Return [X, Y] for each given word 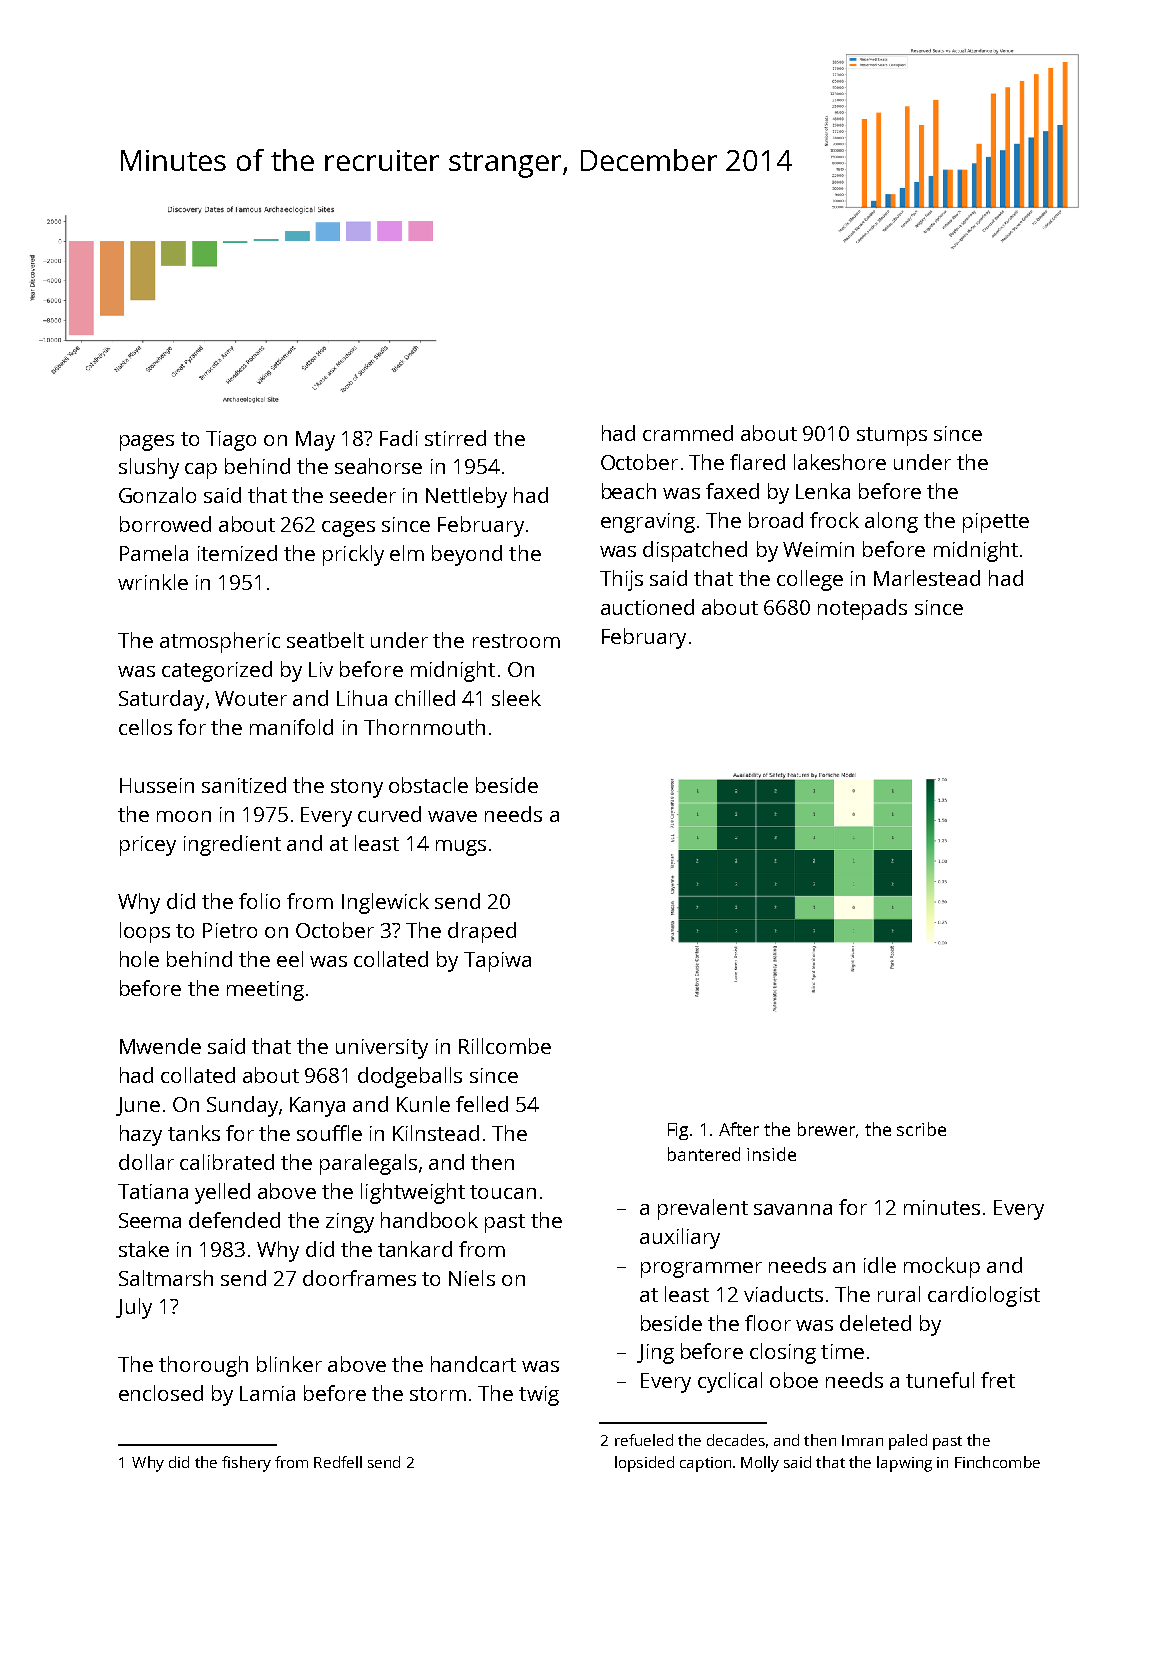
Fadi [399, 438]
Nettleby [466, 497]
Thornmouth [424, 727]
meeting [265, 991]
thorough [203, 1366]
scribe [921, 1129]
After [739, 1129]
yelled [222, 1193]
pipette [996, 523]
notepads [862, 609]
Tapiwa [497, 962]
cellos [145, 727]
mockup [942, 1267]
